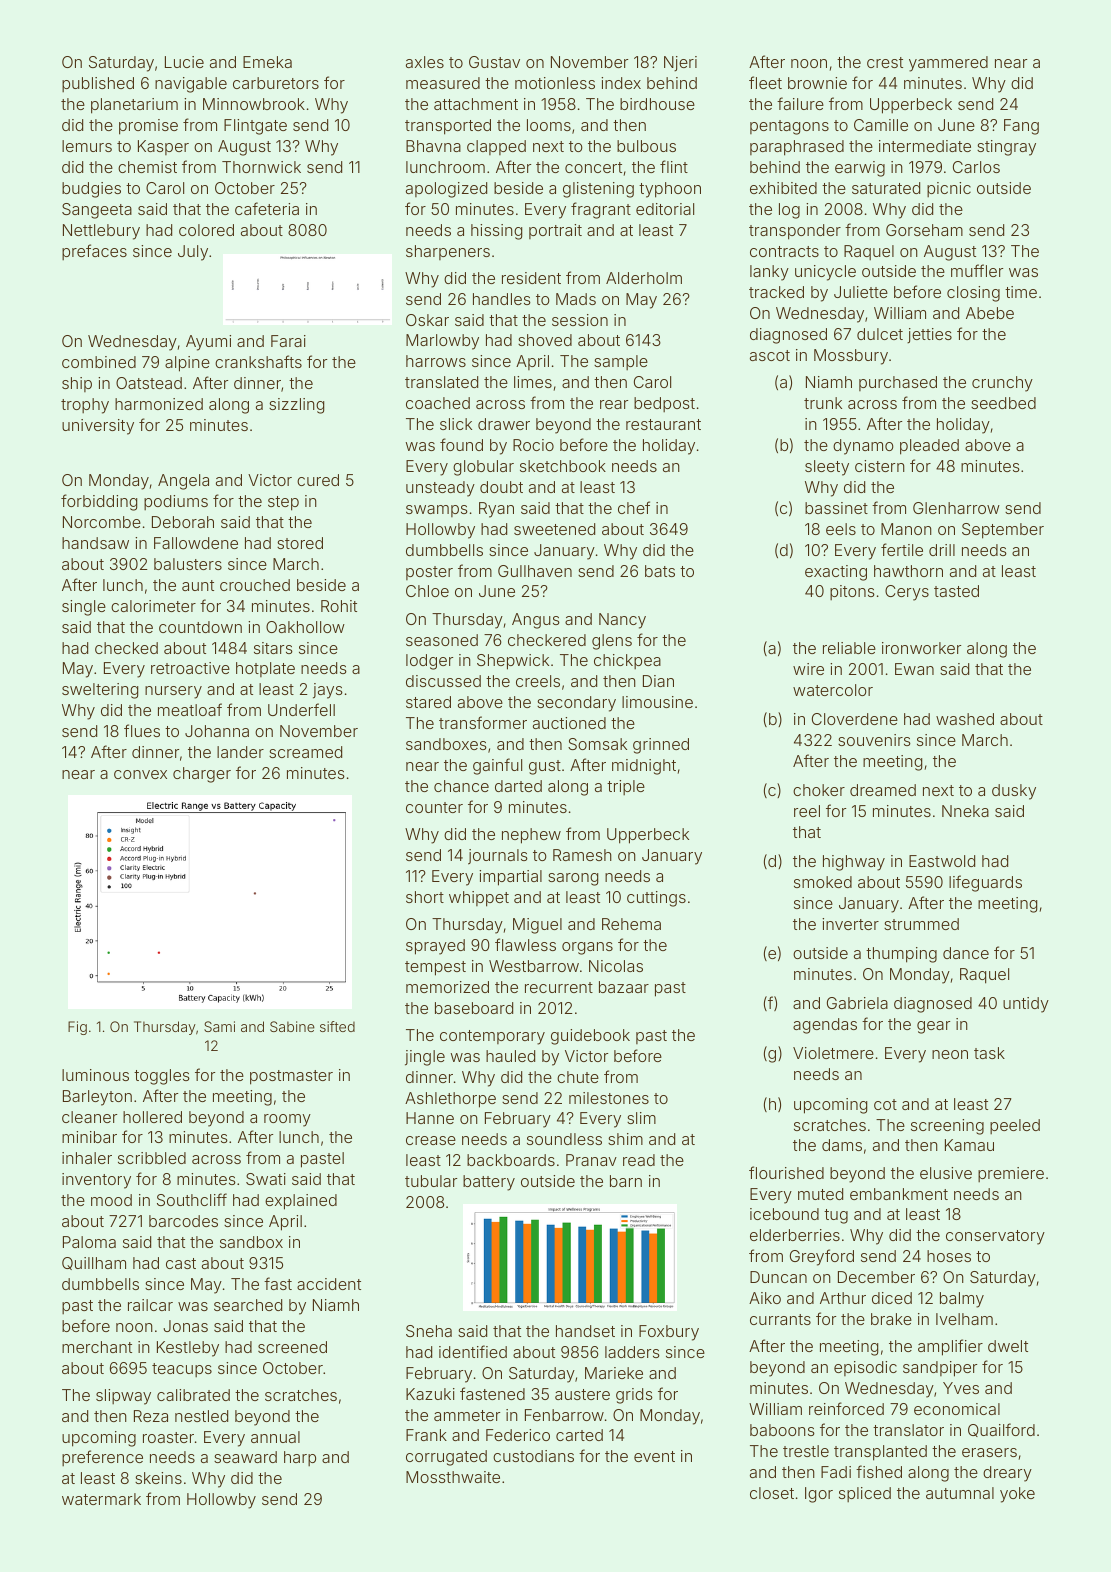  I want to click on Thornwick, so click(261, 167).
